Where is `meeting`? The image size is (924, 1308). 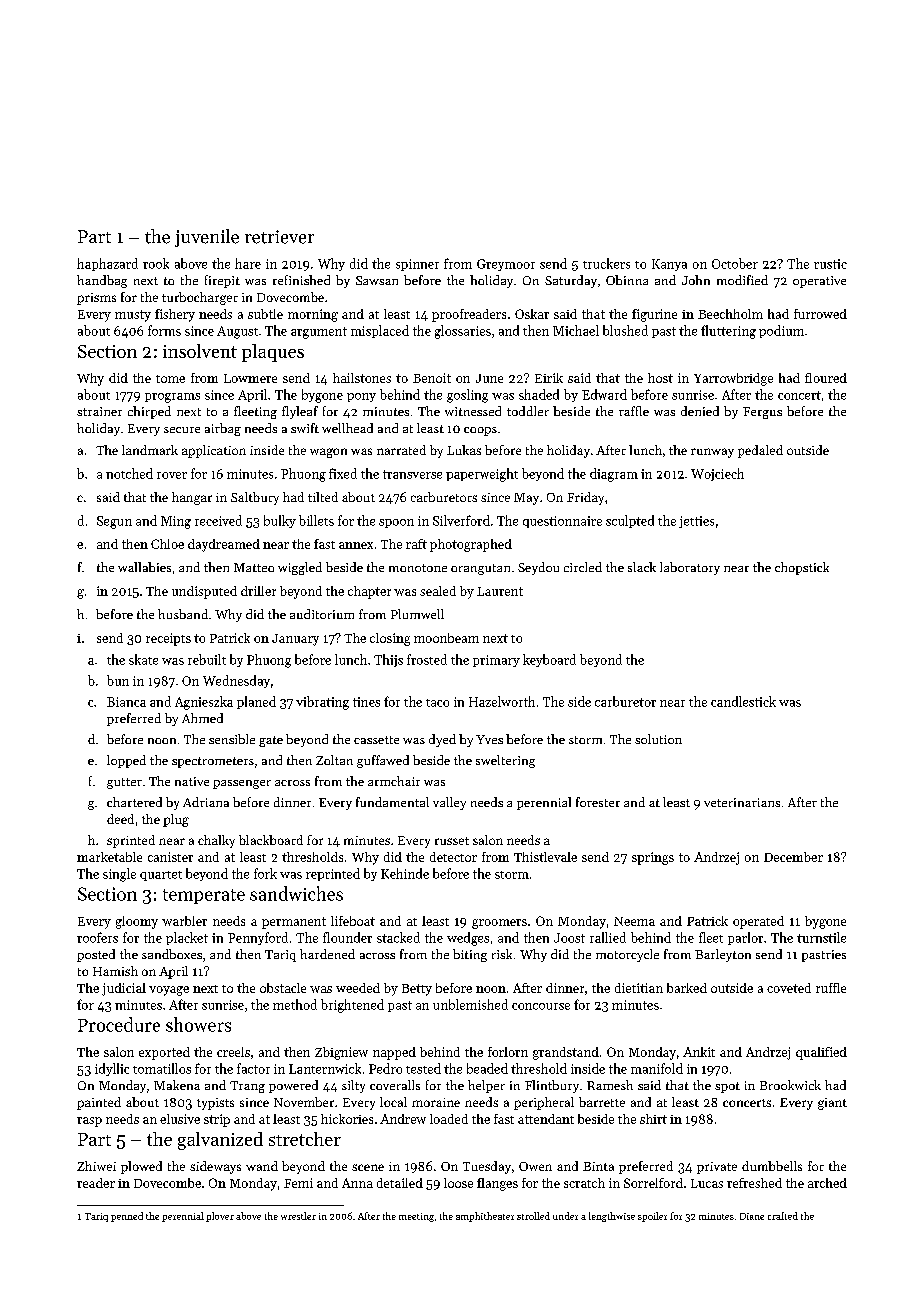 meeting is located at coordinates (416, 1217).
